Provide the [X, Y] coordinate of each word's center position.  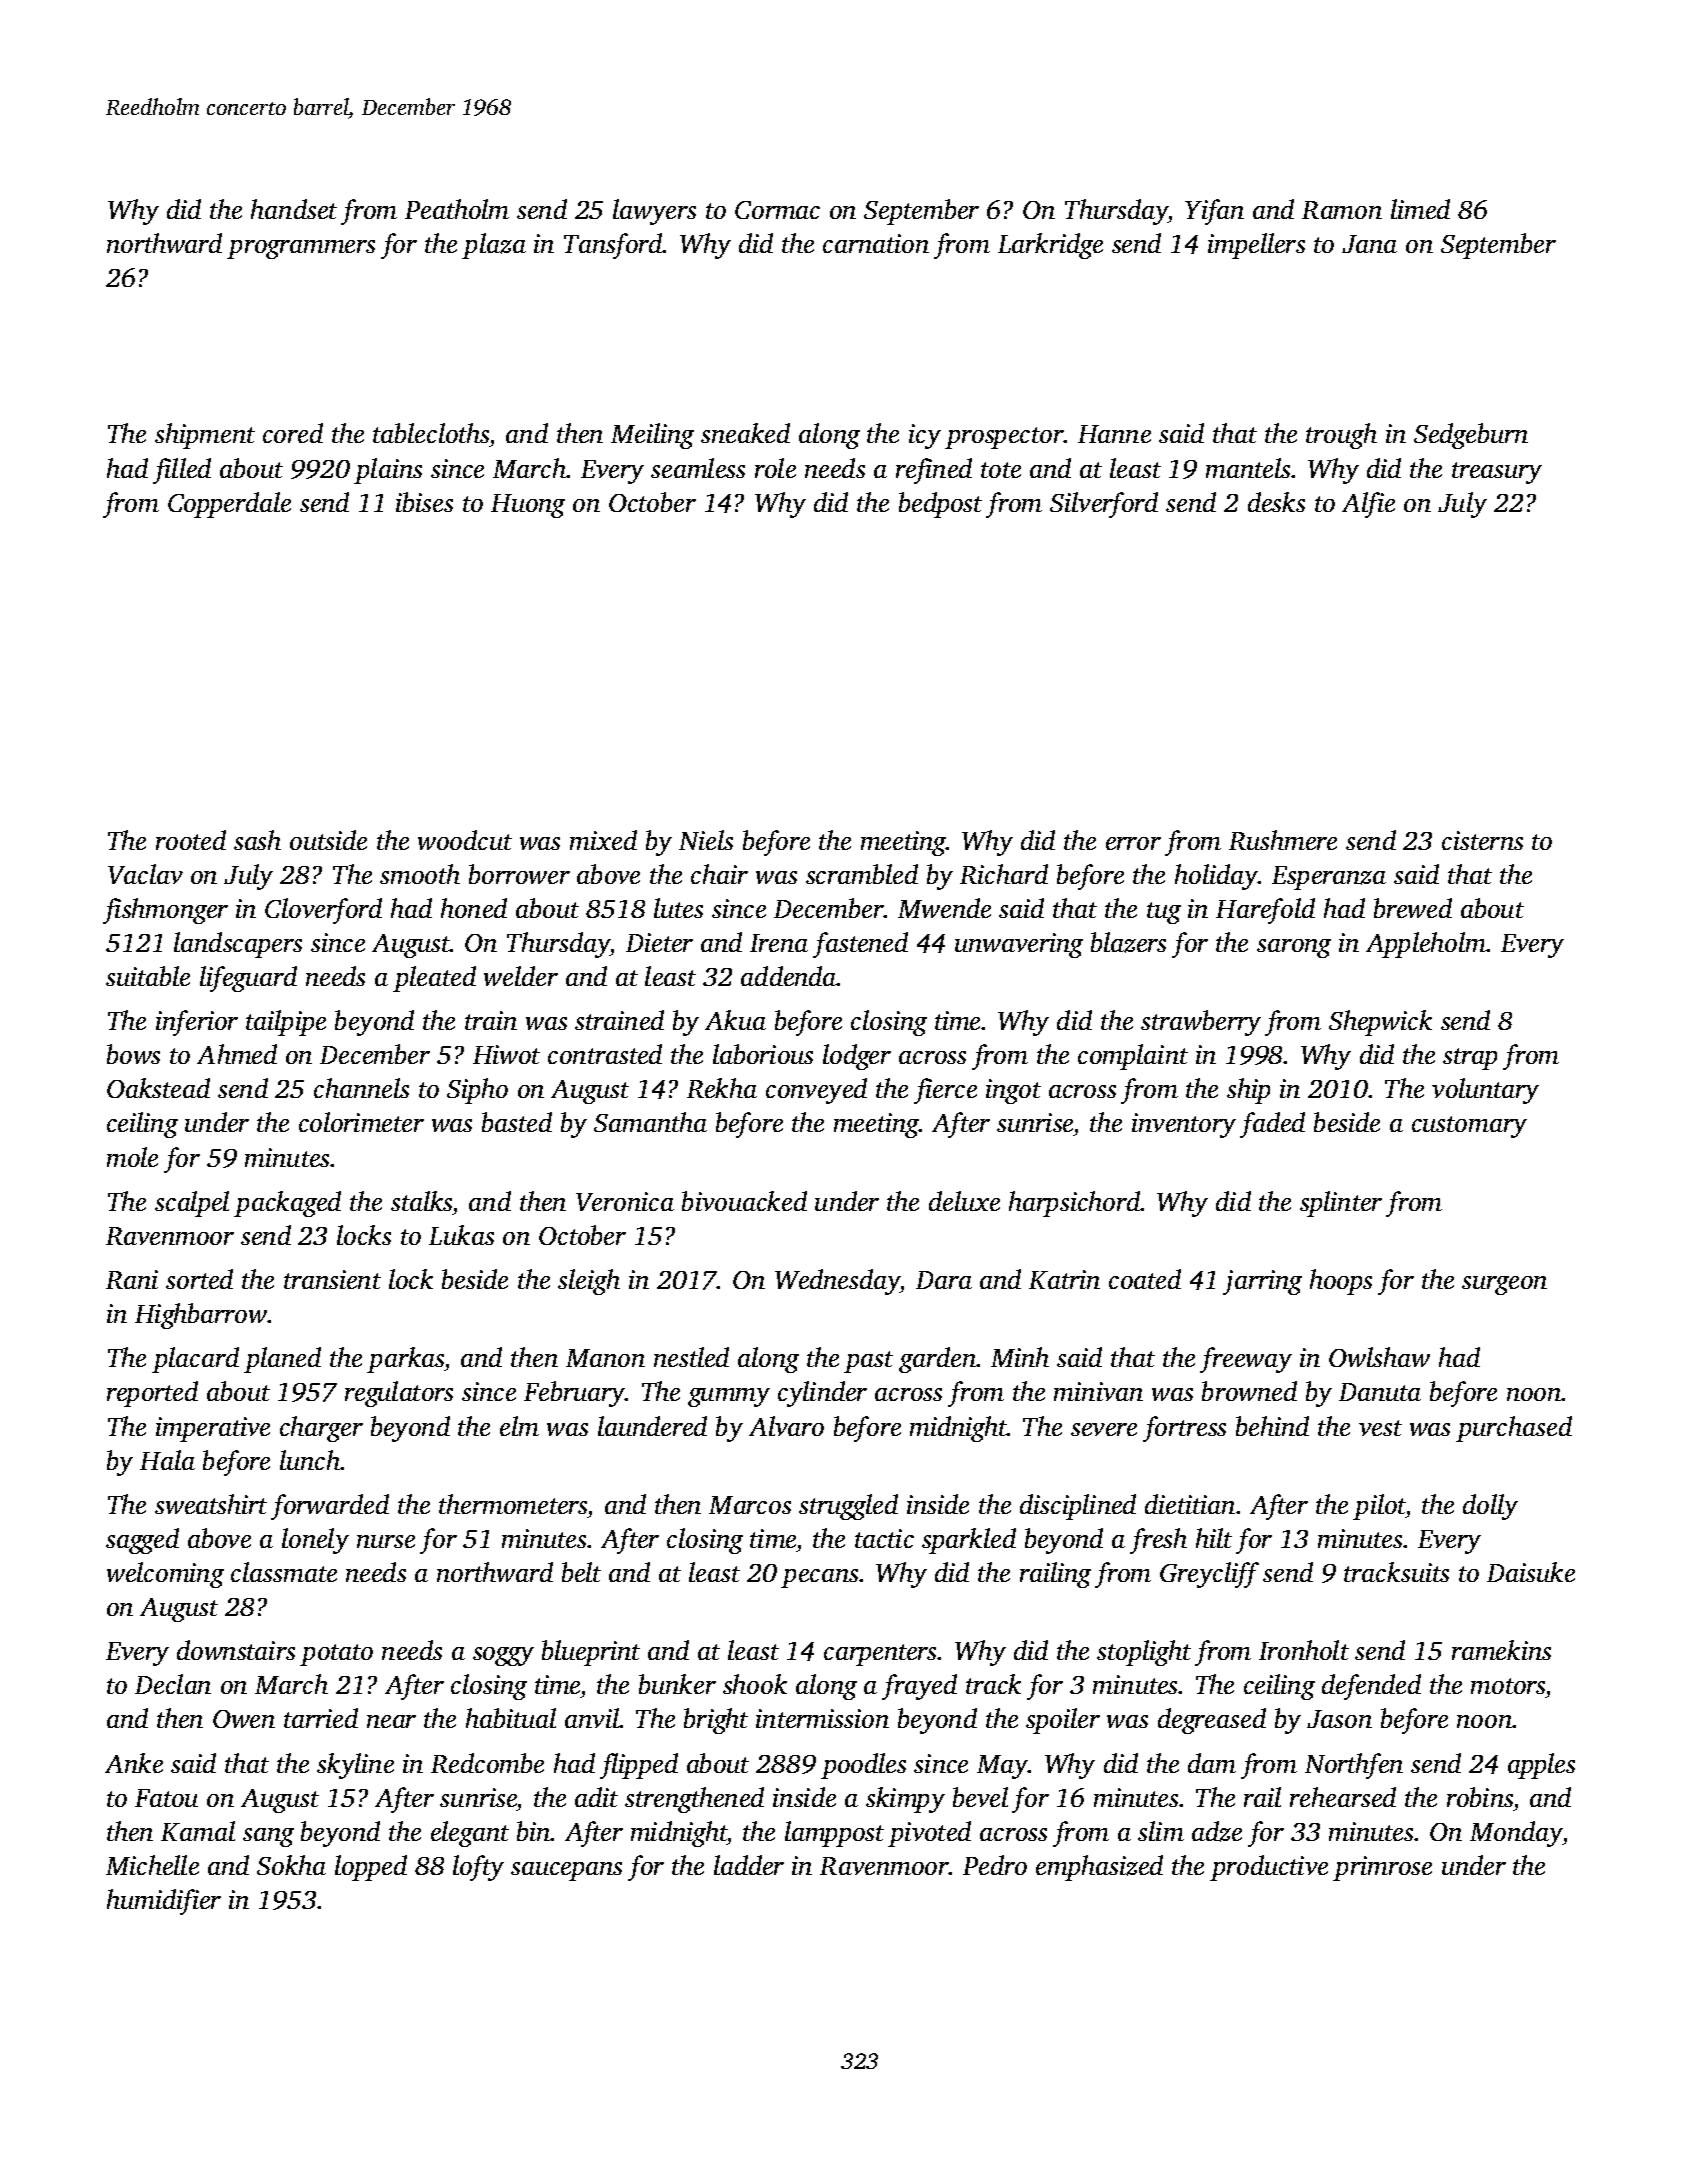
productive [1269, 1868]
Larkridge [1050, 246]
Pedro [995, 1865]
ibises [424, 502]
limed [1420, 209]
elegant [470, 1834]
